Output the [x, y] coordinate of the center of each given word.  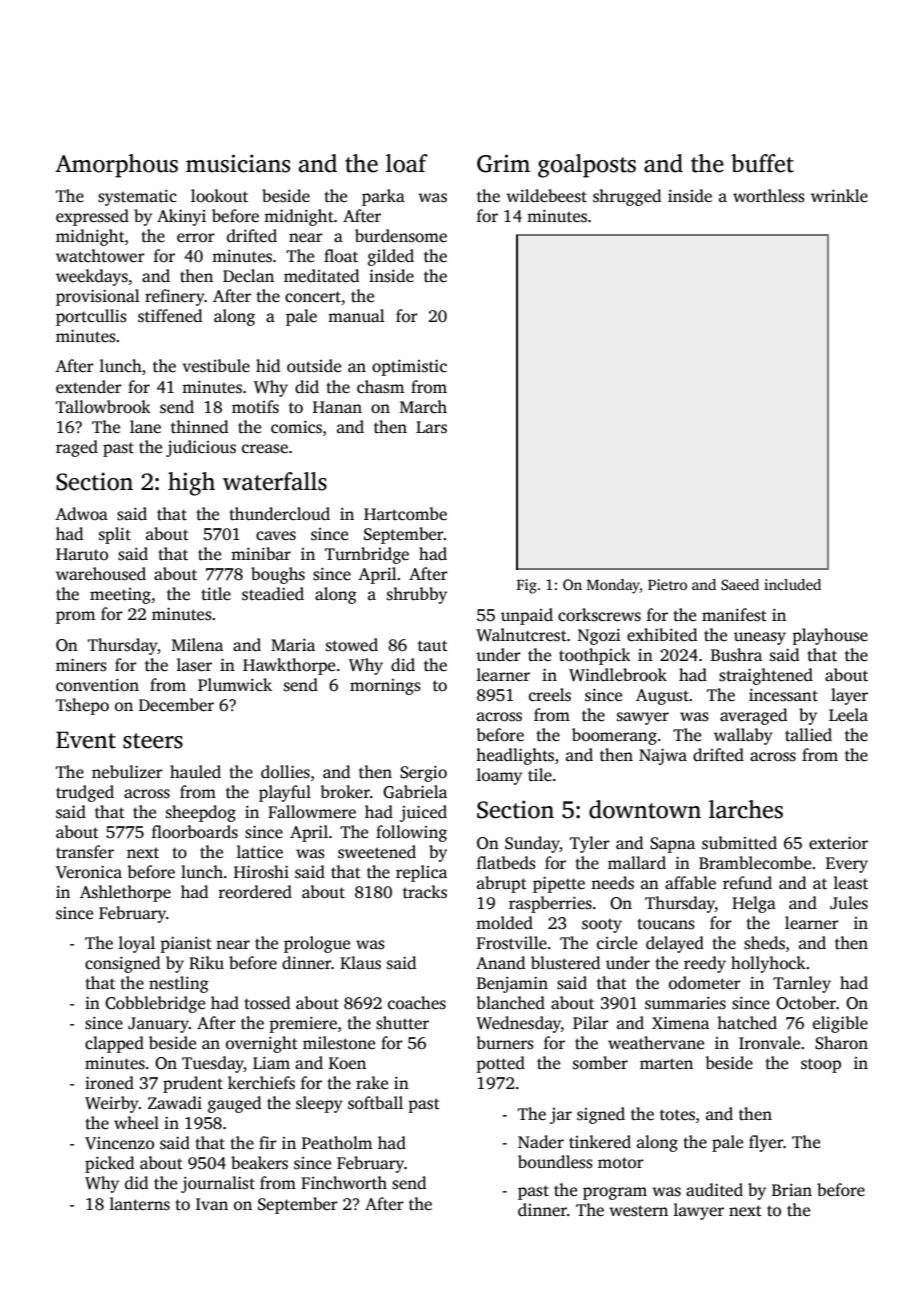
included [792, 584]
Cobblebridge [155, 1004]
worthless [769, 196]
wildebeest [546, 196]
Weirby [112, 1104]
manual [356, 315]
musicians [238, 163]
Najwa [663, 756]
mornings [385, 687]
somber [600, 1063]
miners [81, 665]
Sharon [841, 1043]
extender [89, 387]
